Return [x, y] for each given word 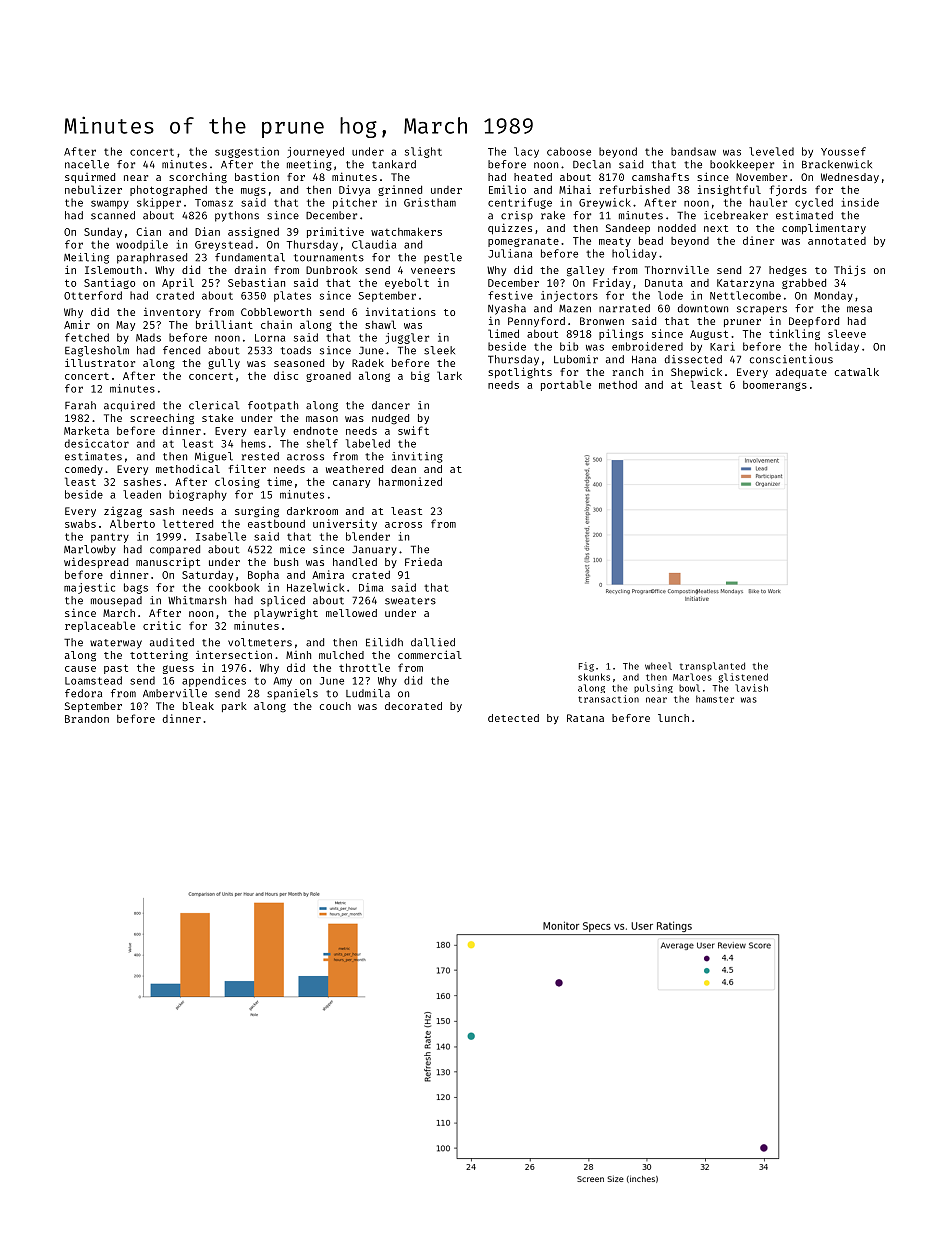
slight [423, 152]
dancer [391, 405]
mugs [253, 191]
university [345, 524]
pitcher [355, 203]
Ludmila [368, 693]
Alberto [132, 523]
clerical [214, 405]
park [234, 707]
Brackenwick [837, 164]
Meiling [86, 258]
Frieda [423, 562]
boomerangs [775, 386]
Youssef [843, 151]
